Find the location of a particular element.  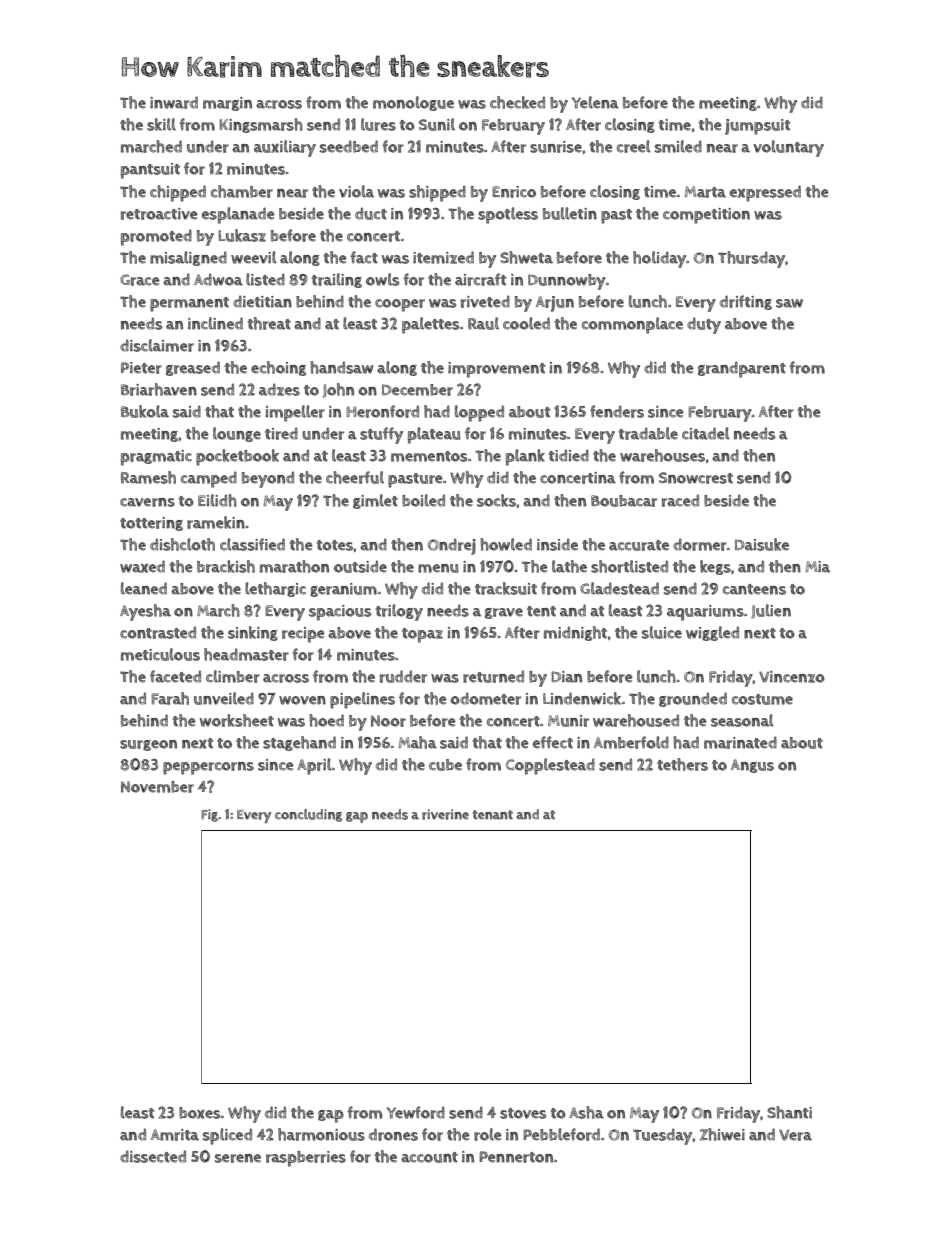

retroactive is located at coordinates (159, 214).
